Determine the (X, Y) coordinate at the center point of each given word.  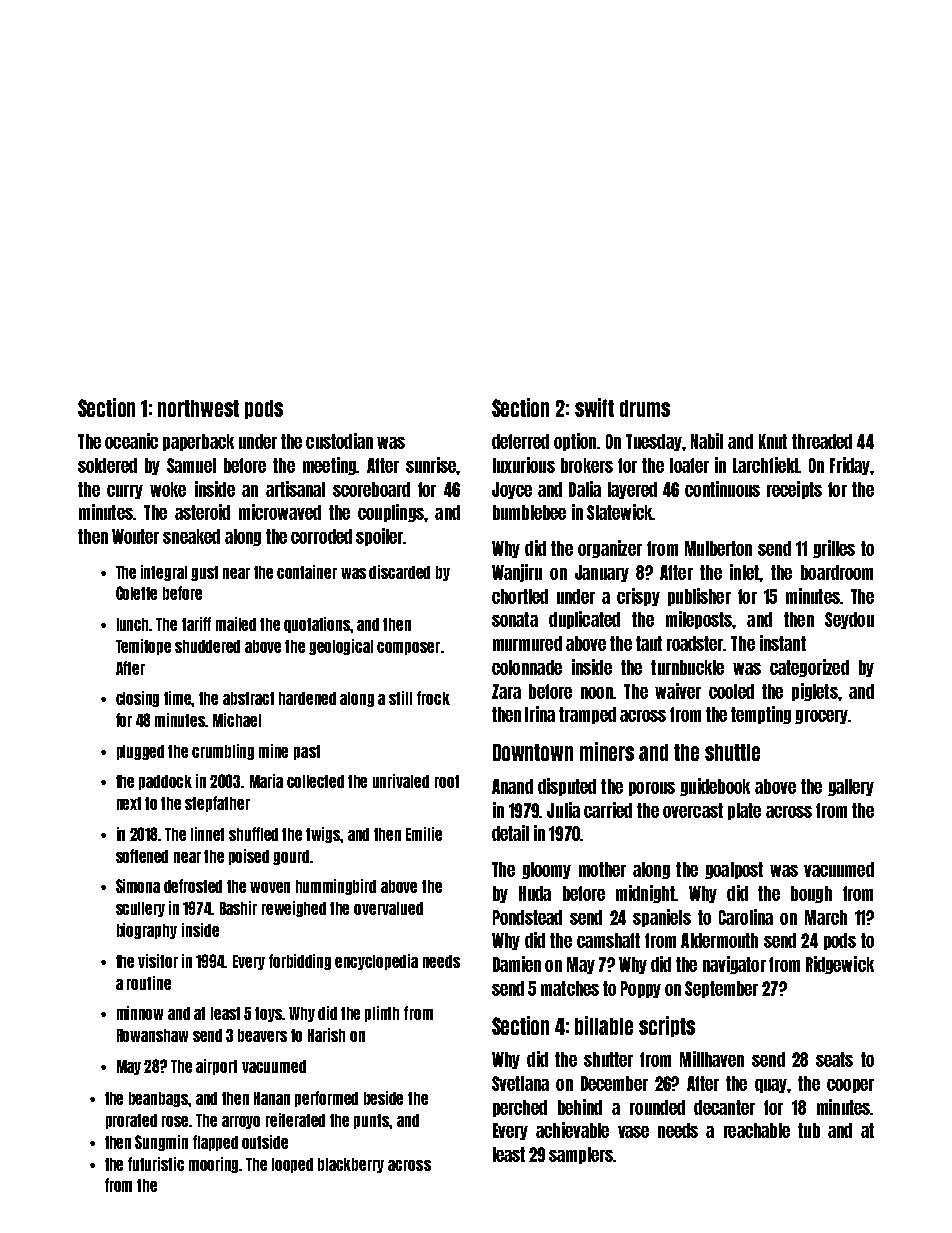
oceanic (131, 441)
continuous (722, 489)
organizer (610, 549)
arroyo (241, 1122)
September (721, 989)
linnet (207, 834)
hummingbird (336, 887)
